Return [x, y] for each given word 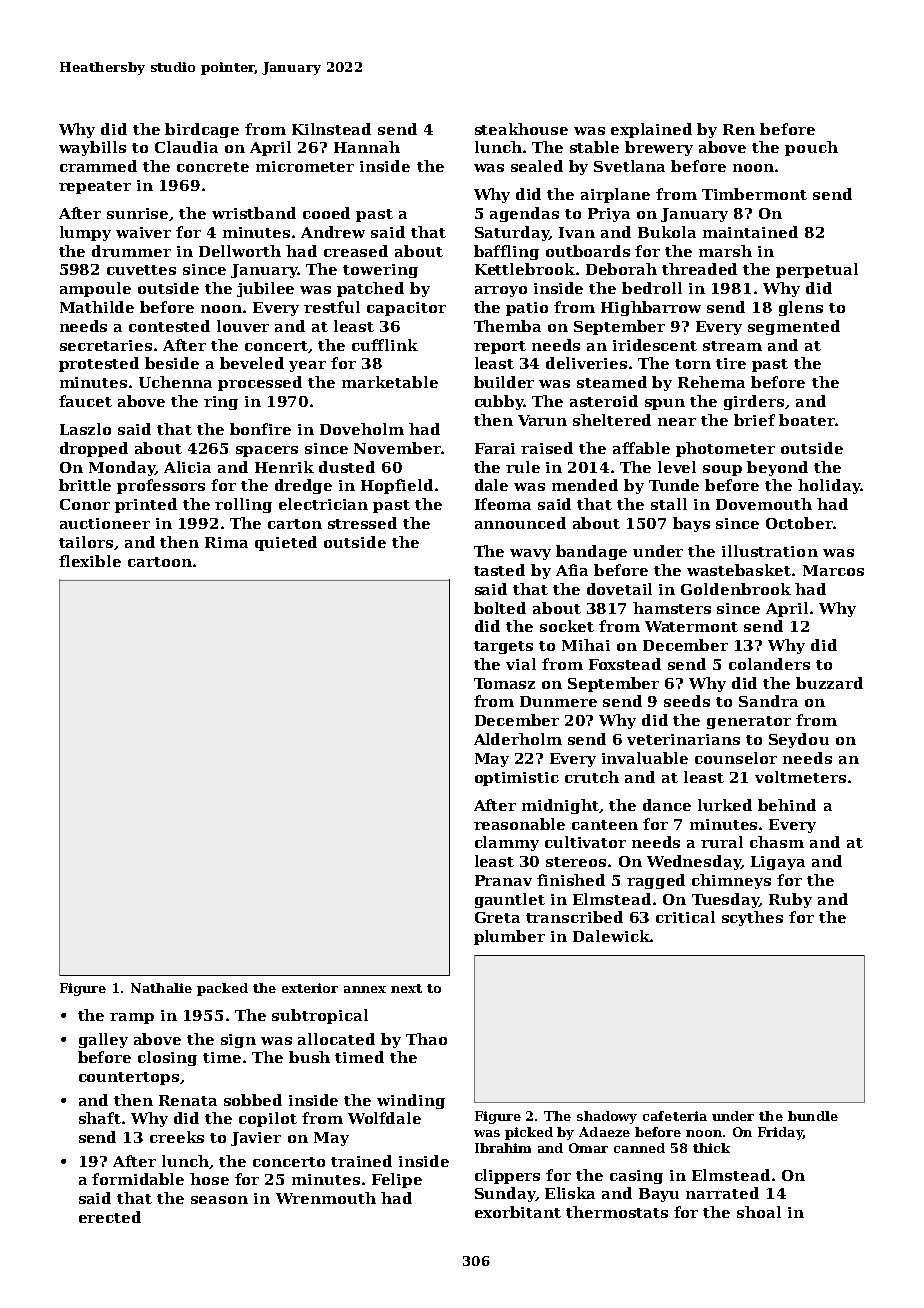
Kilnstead [331, 129]
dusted [347, 467]
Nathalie [161, 988]
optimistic [517, 779]
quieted [286, 543]
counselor [736, 758]
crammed [98, 166]
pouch [811, 148]
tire [731, 363]
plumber [509, 937]
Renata [188, 1100]
